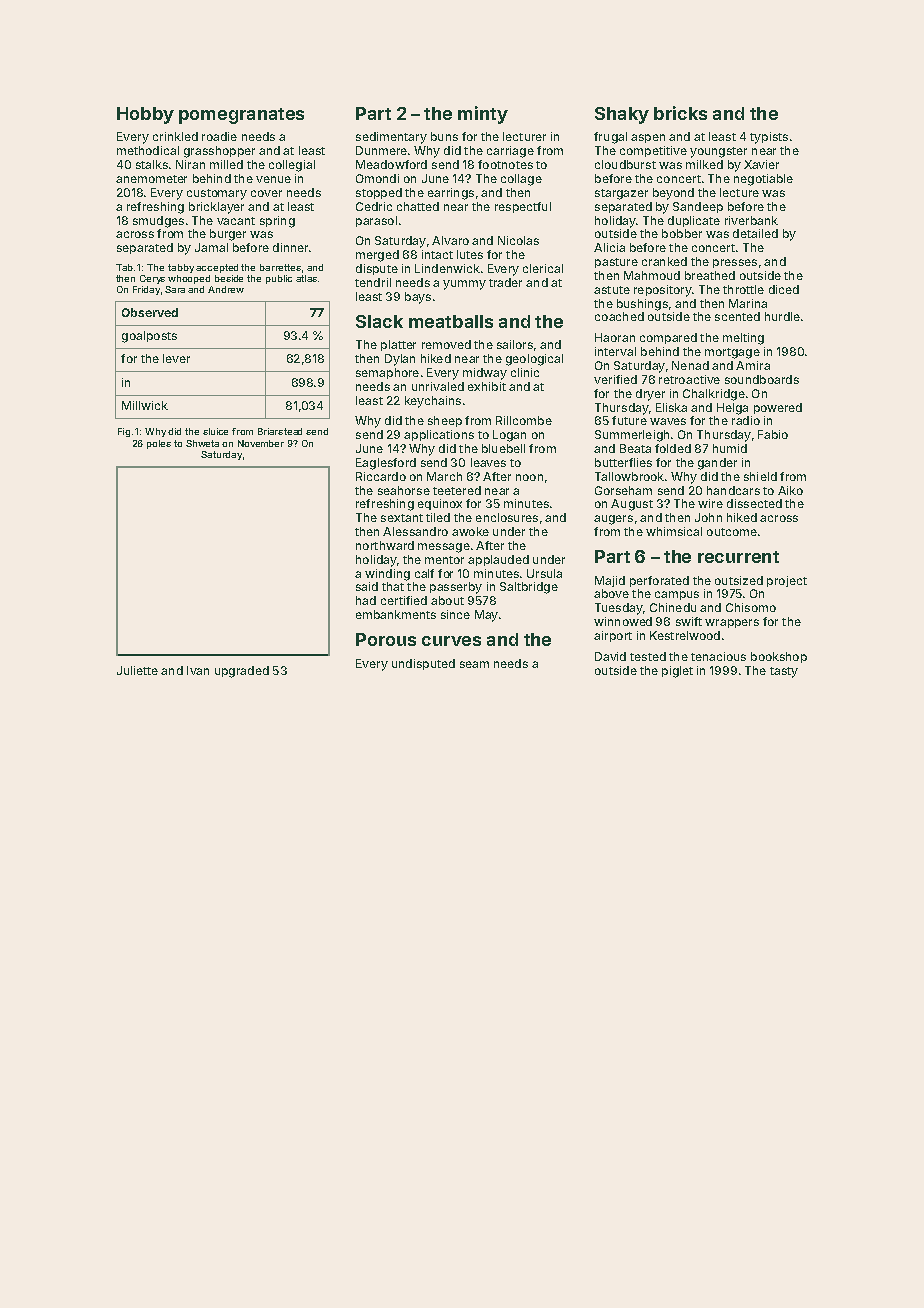 This screenshot has width=924, height=1308. Describe the element at coordinates (680, 113) in the screenshot. I see `bricks` at that location.
